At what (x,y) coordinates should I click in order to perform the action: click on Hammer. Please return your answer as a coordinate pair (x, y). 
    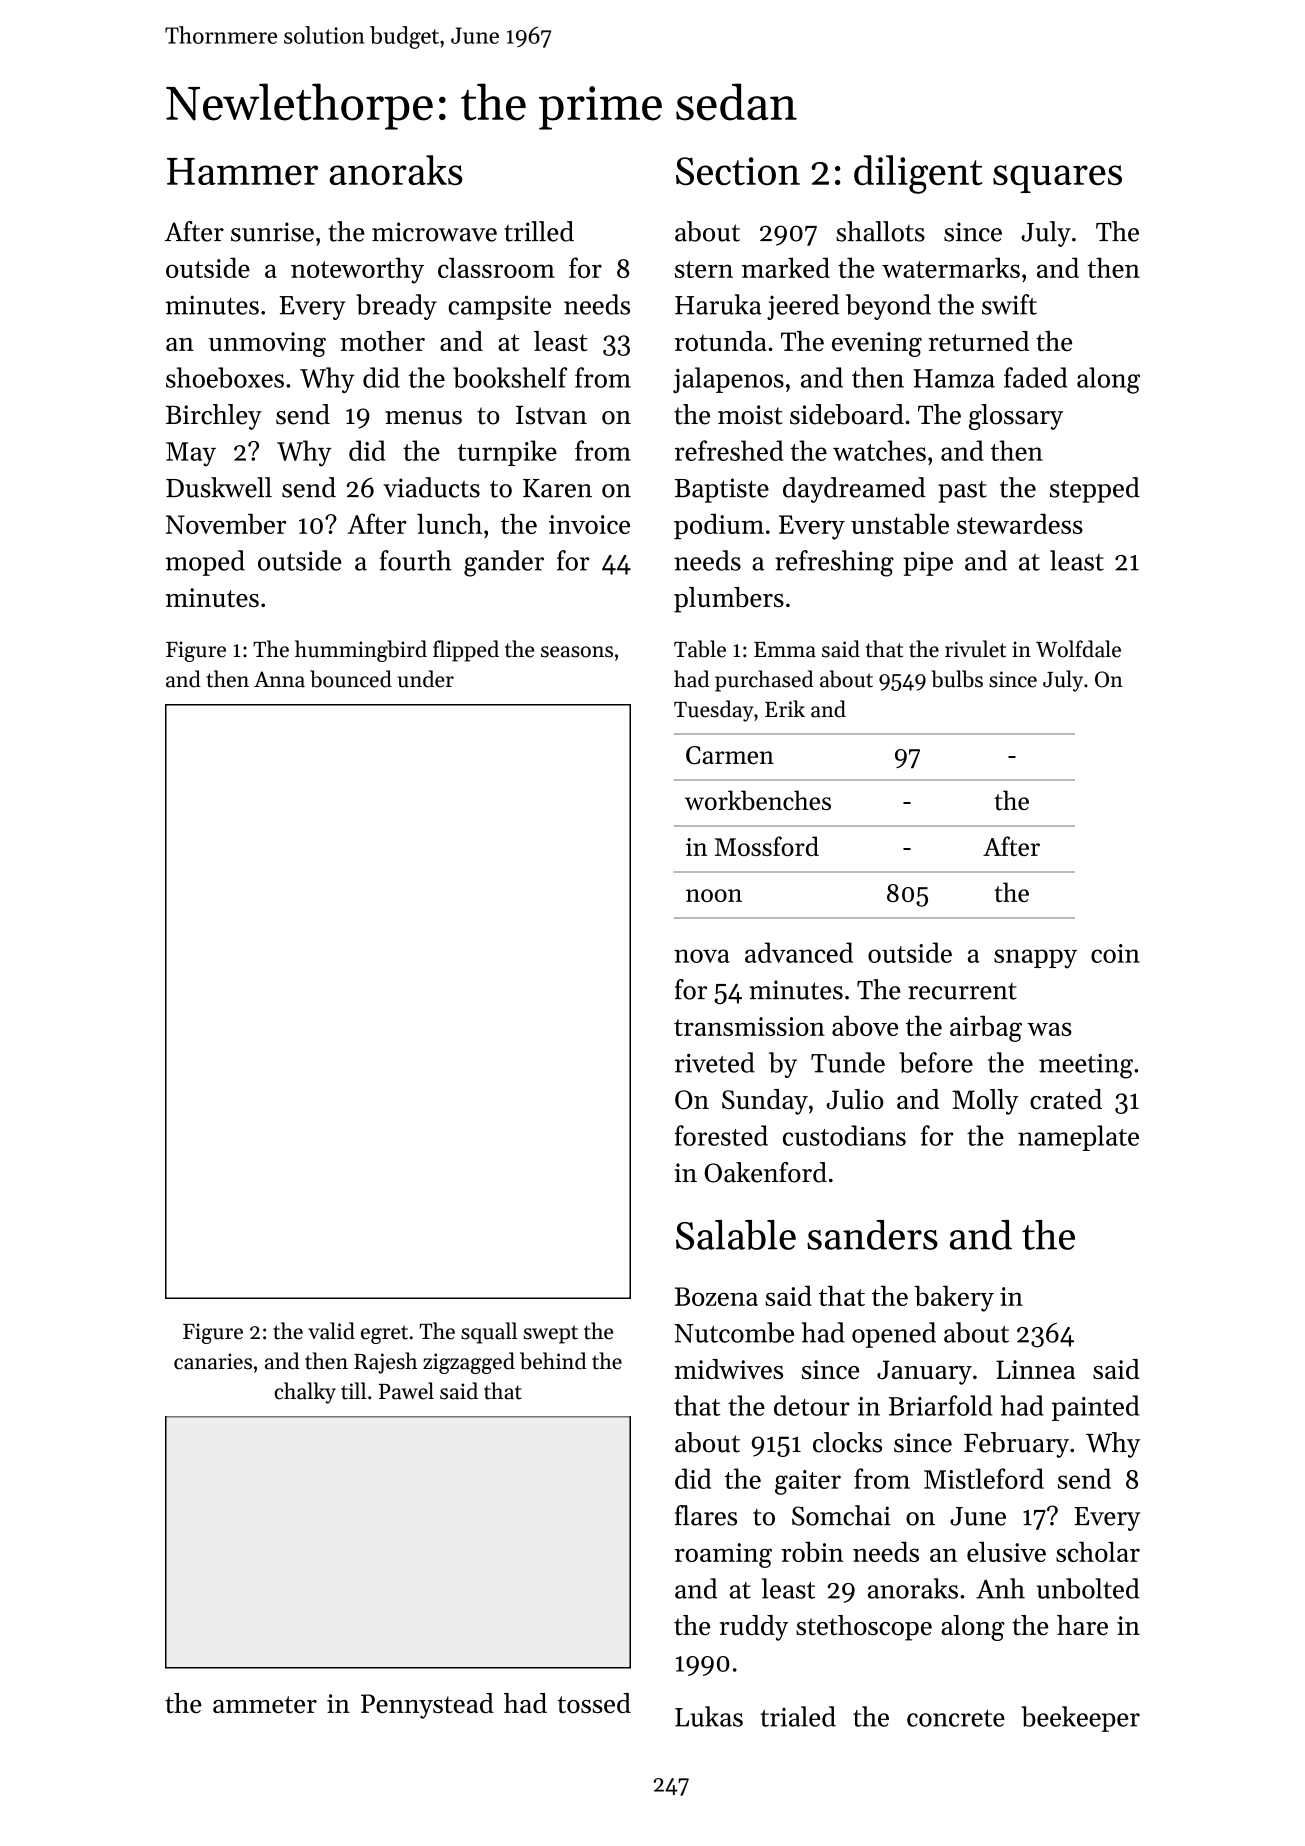
    Looking at the image, I should click on (242, 171).
